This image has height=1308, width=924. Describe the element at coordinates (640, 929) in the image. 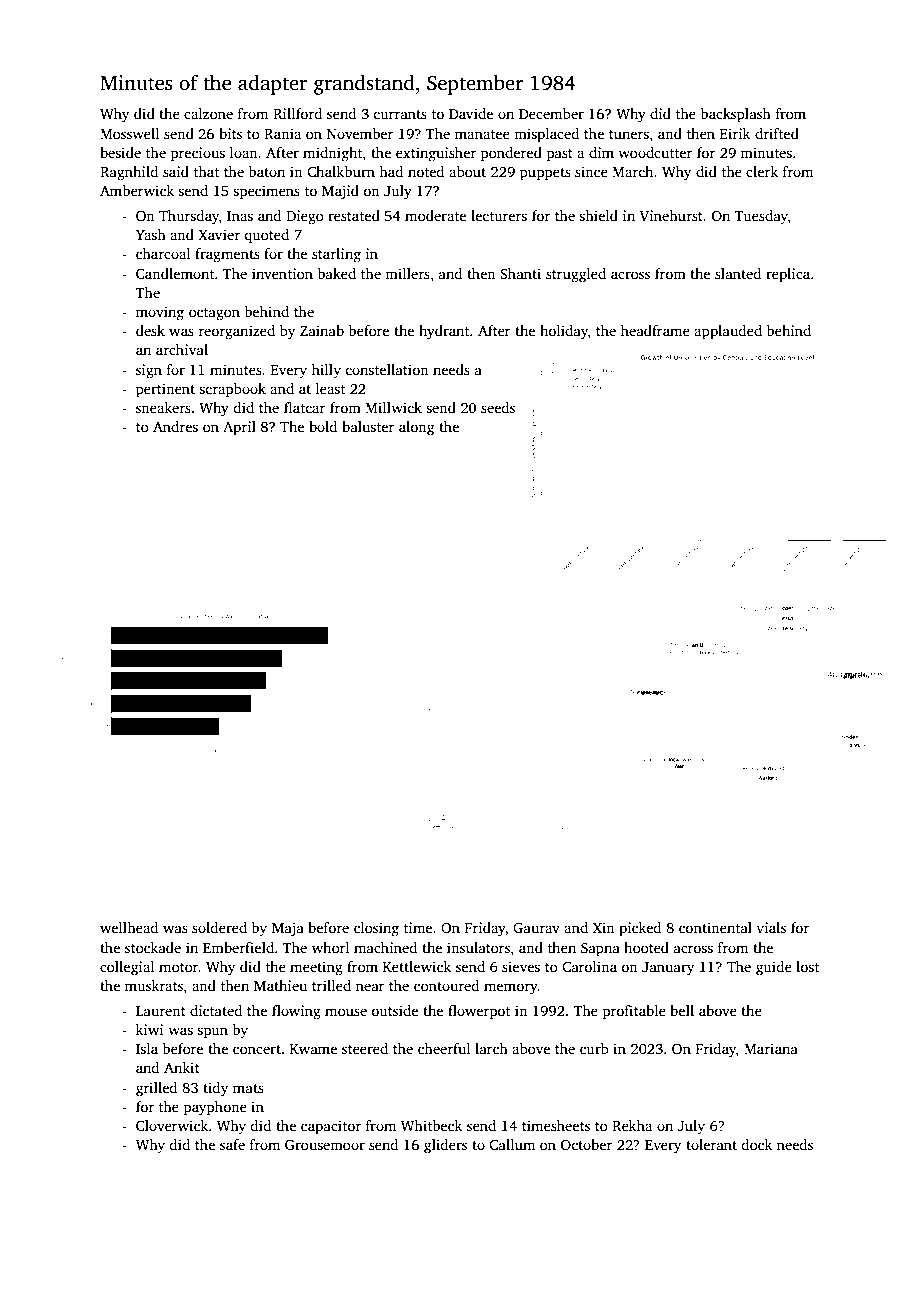

I see `picked` at that location.
